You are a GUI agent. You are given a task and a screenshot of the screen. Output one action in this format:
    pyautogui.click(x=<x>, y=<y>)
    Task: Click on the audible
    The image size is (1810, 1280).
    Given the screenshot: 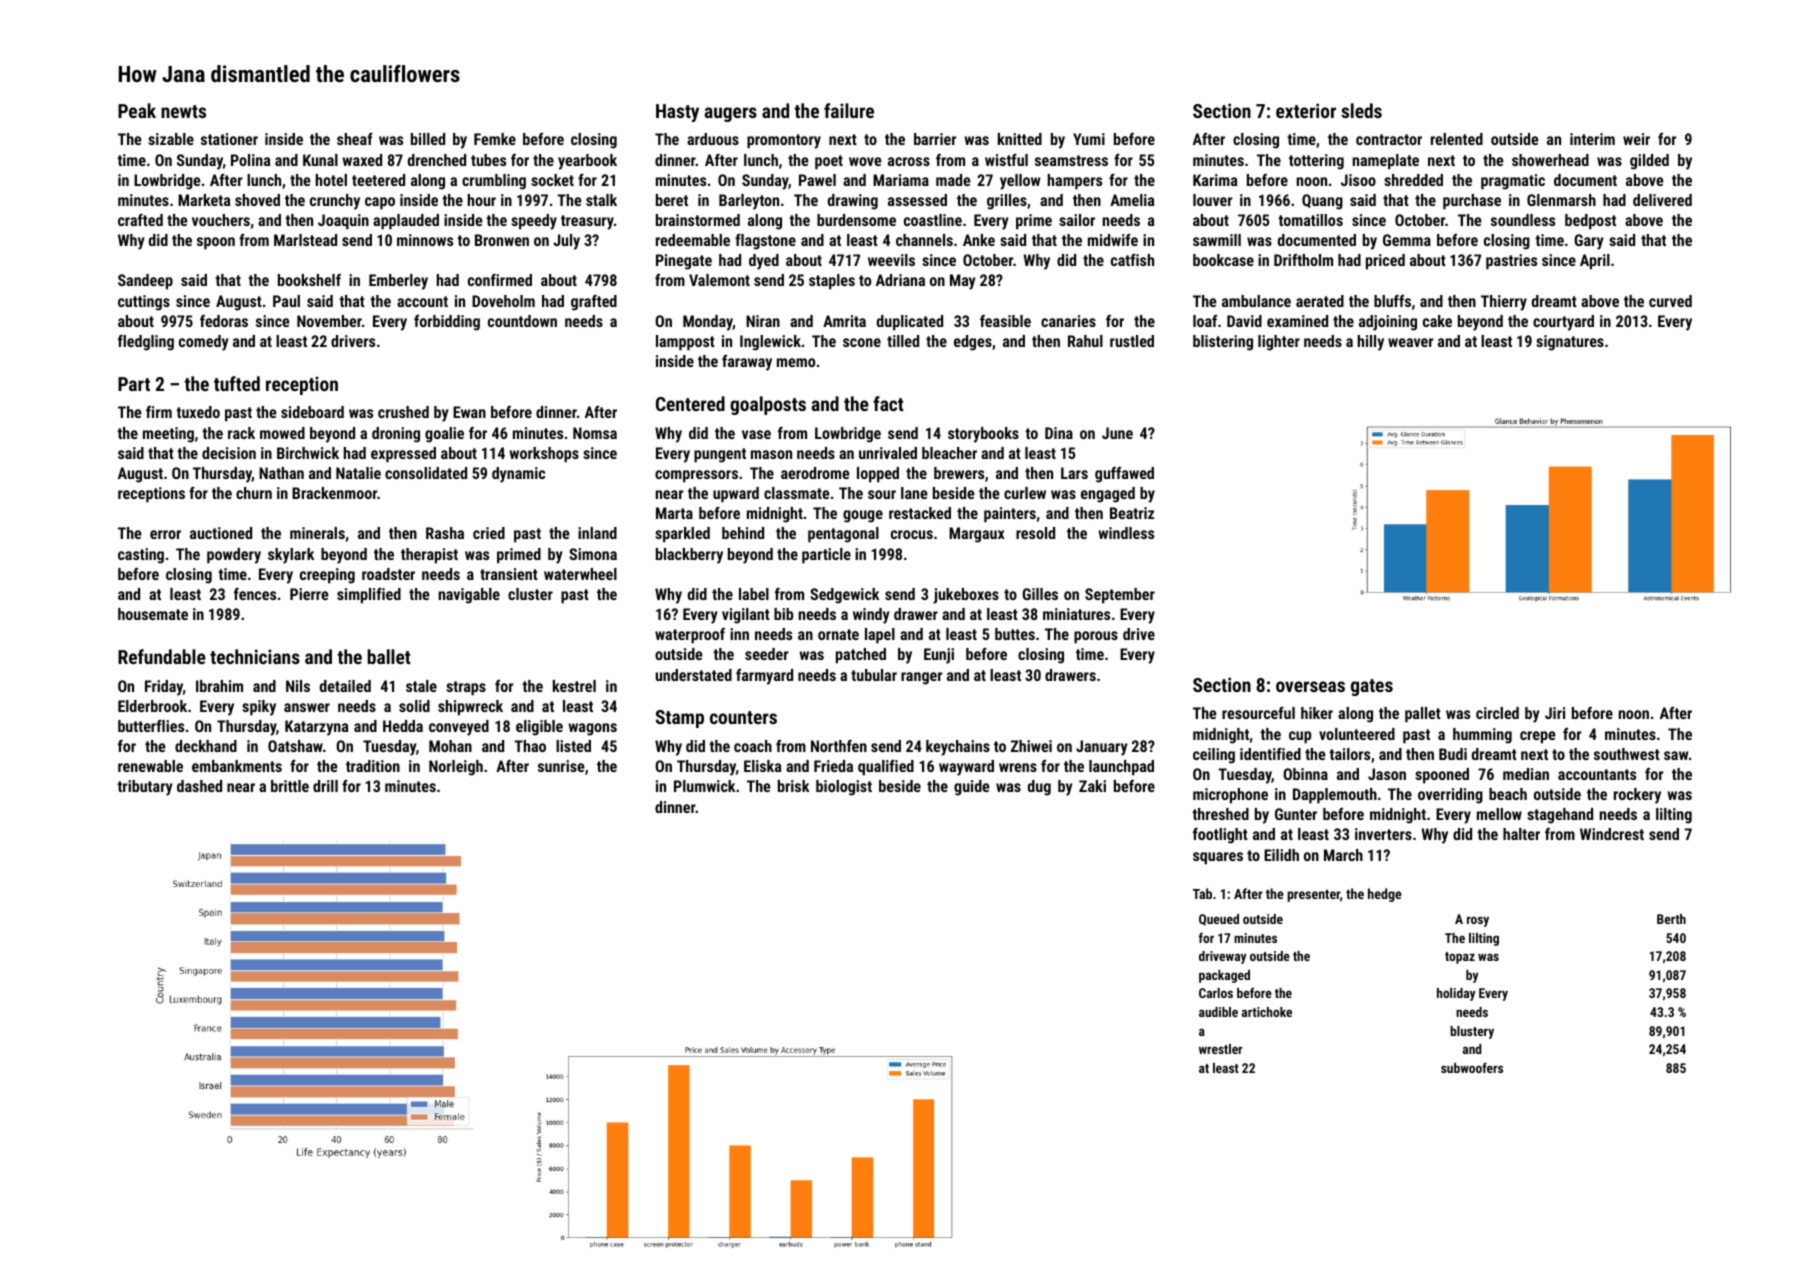 What is the action you would take?
    pyautogui.click(x=1218, y=1012)
